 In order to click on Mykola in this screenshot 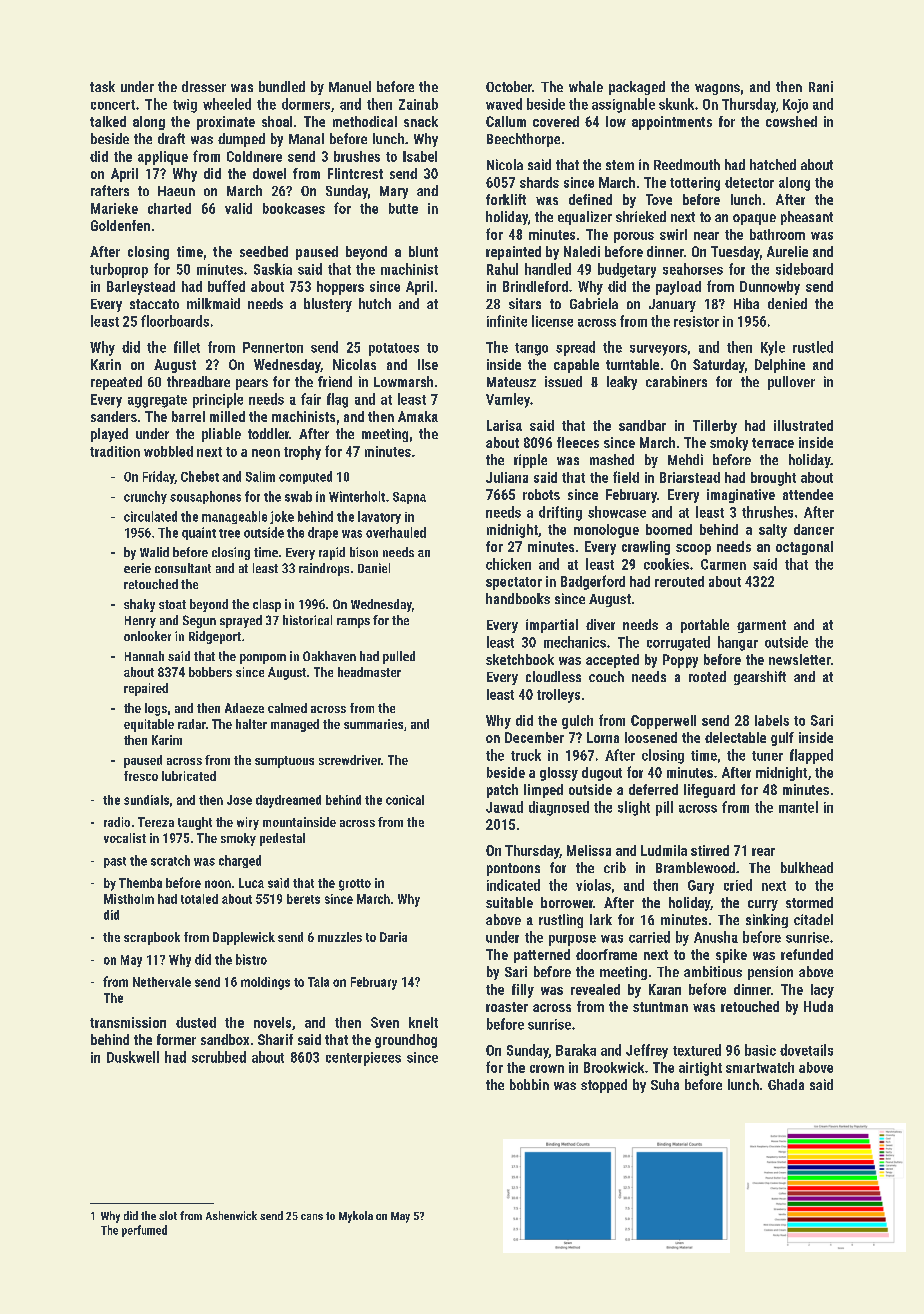, I will do `click(356, 1217)`.
